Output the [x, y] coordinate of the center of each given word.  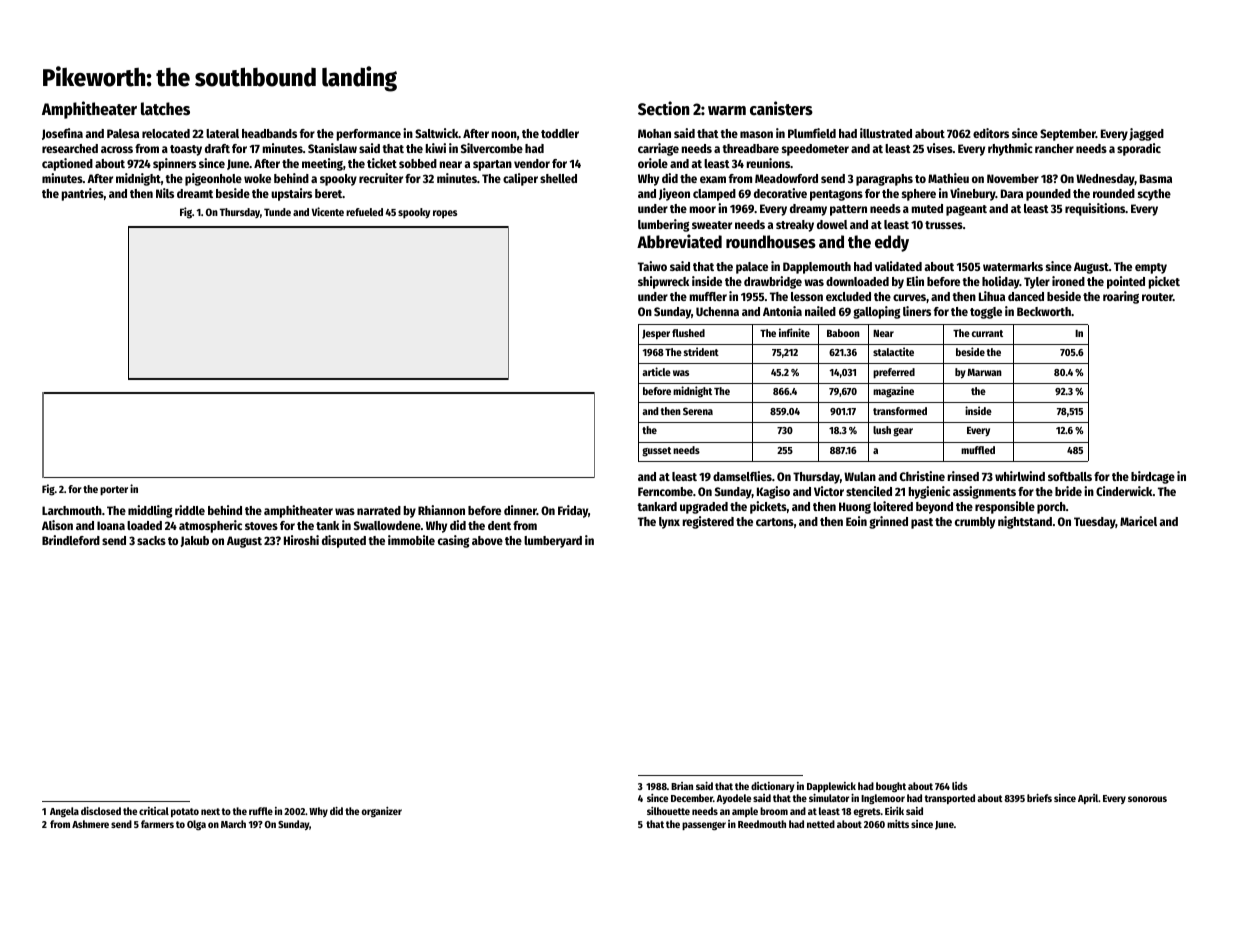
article [656, 371]
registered [708, 522]
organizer [382, 812]
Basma [1156, 178]
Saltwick [437, 133]
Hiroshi [301, 540]
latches [165, 109]
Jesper [656, 335]
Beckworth [1044, 311]
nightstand [1025, 522]
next [210, 811]
